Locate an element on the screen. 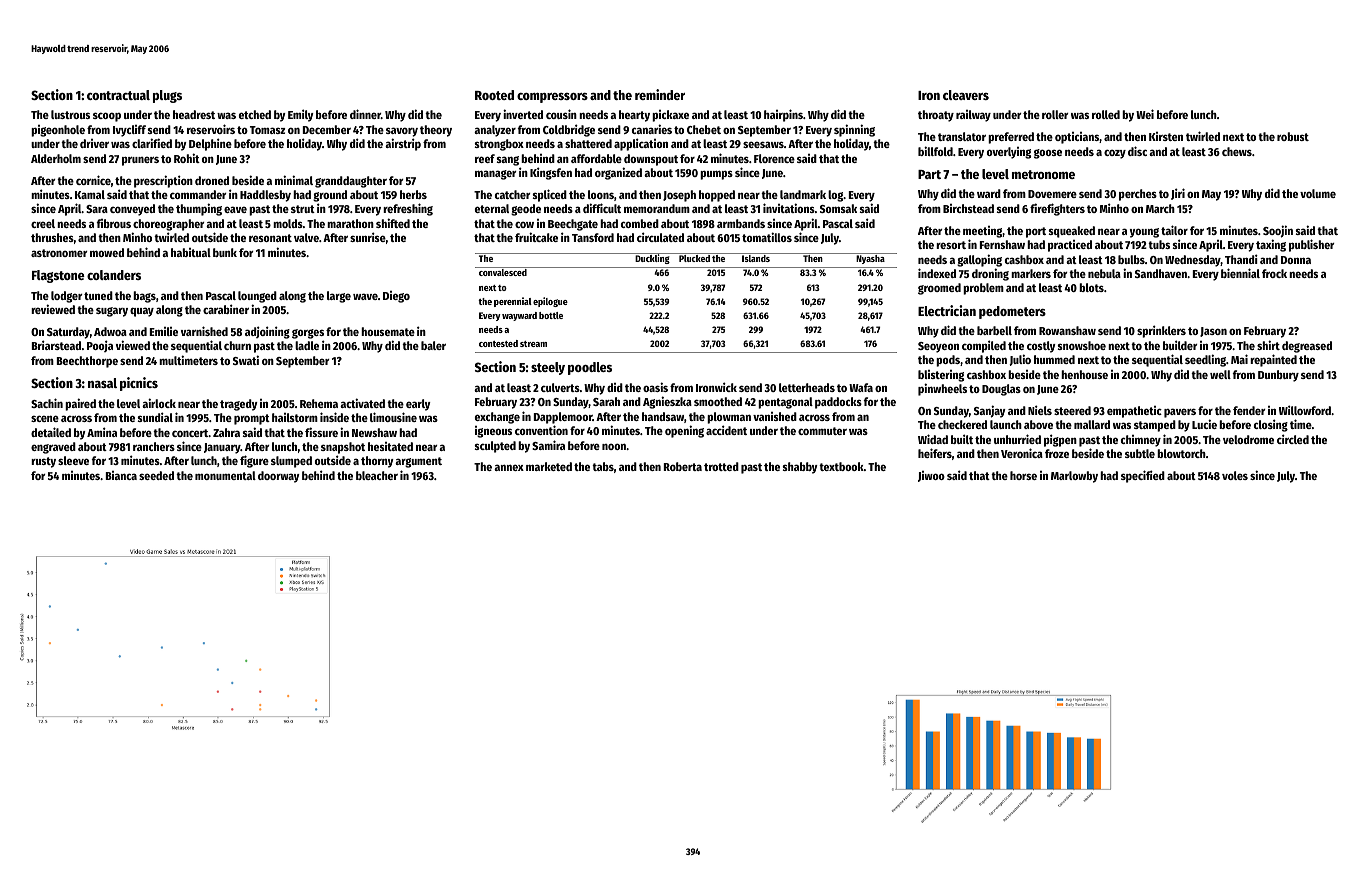 The height and width of the screenshot is (887, 1372). Rooted is located at coordinates (494, 95).
